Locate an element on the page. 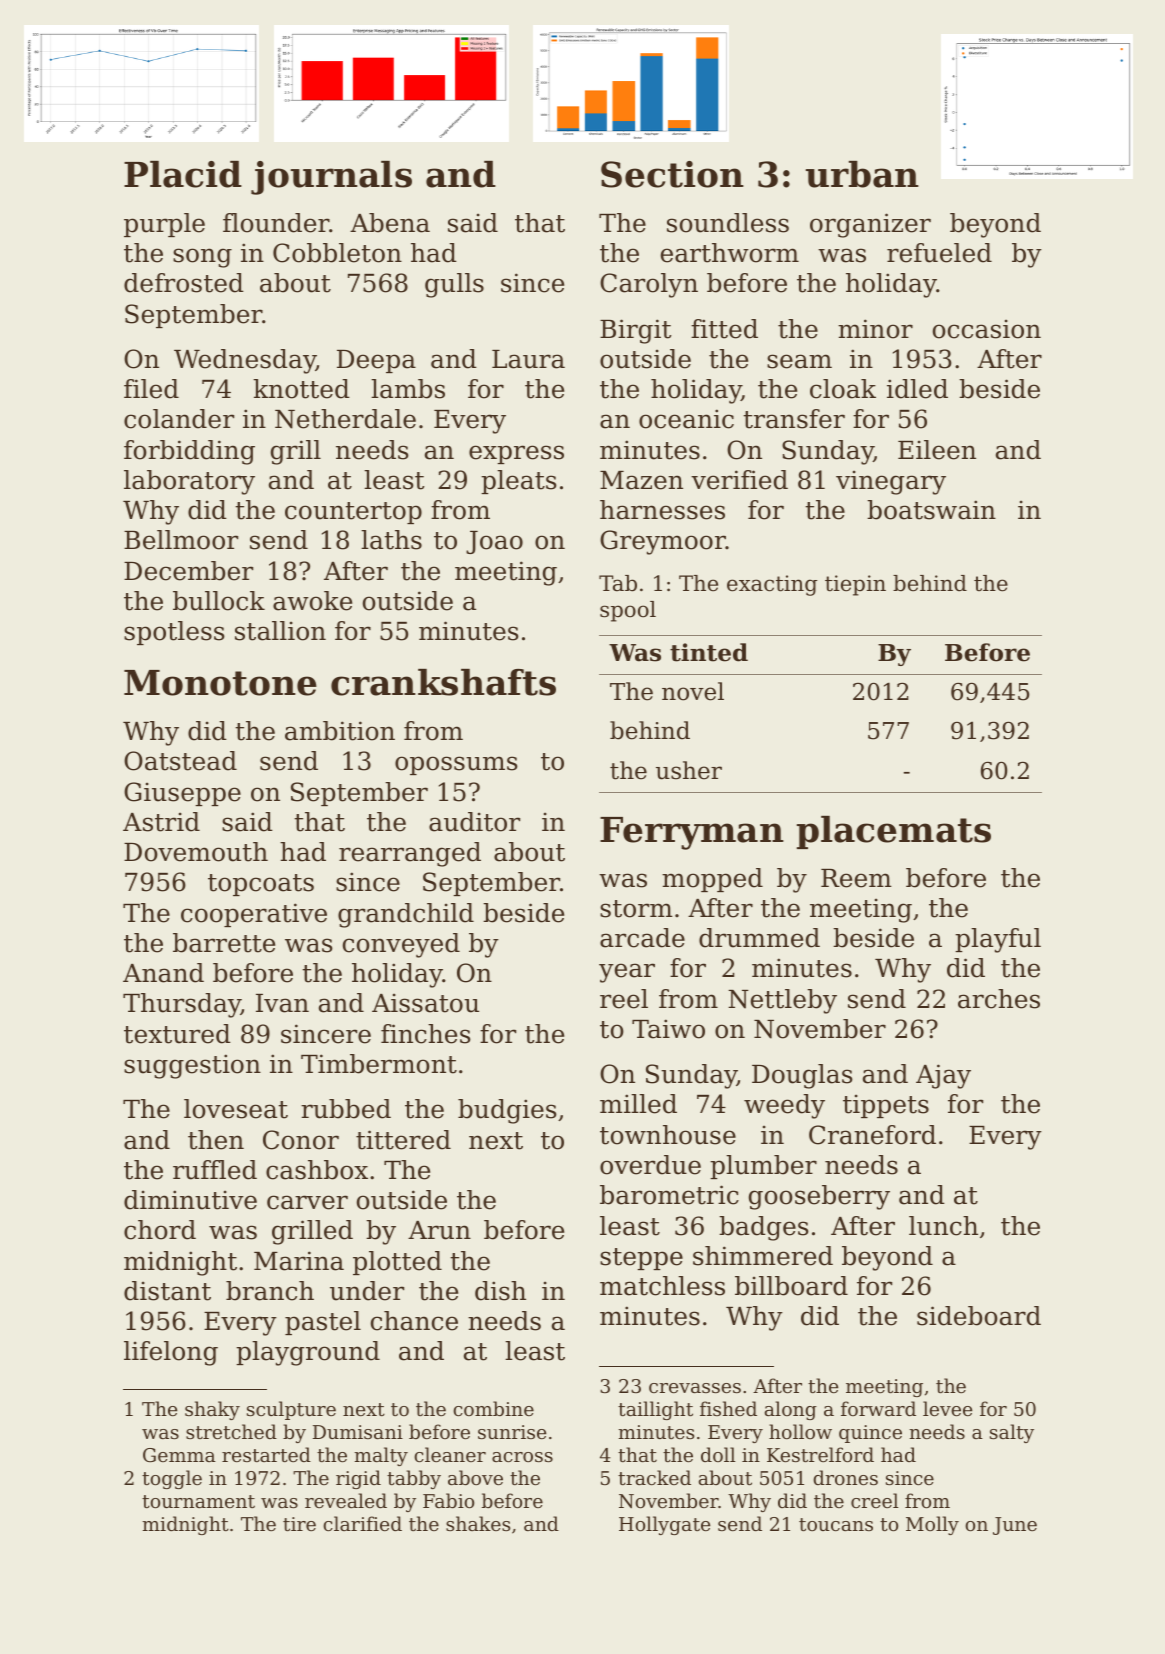  tournament is located at coordinates (198, 1501).
